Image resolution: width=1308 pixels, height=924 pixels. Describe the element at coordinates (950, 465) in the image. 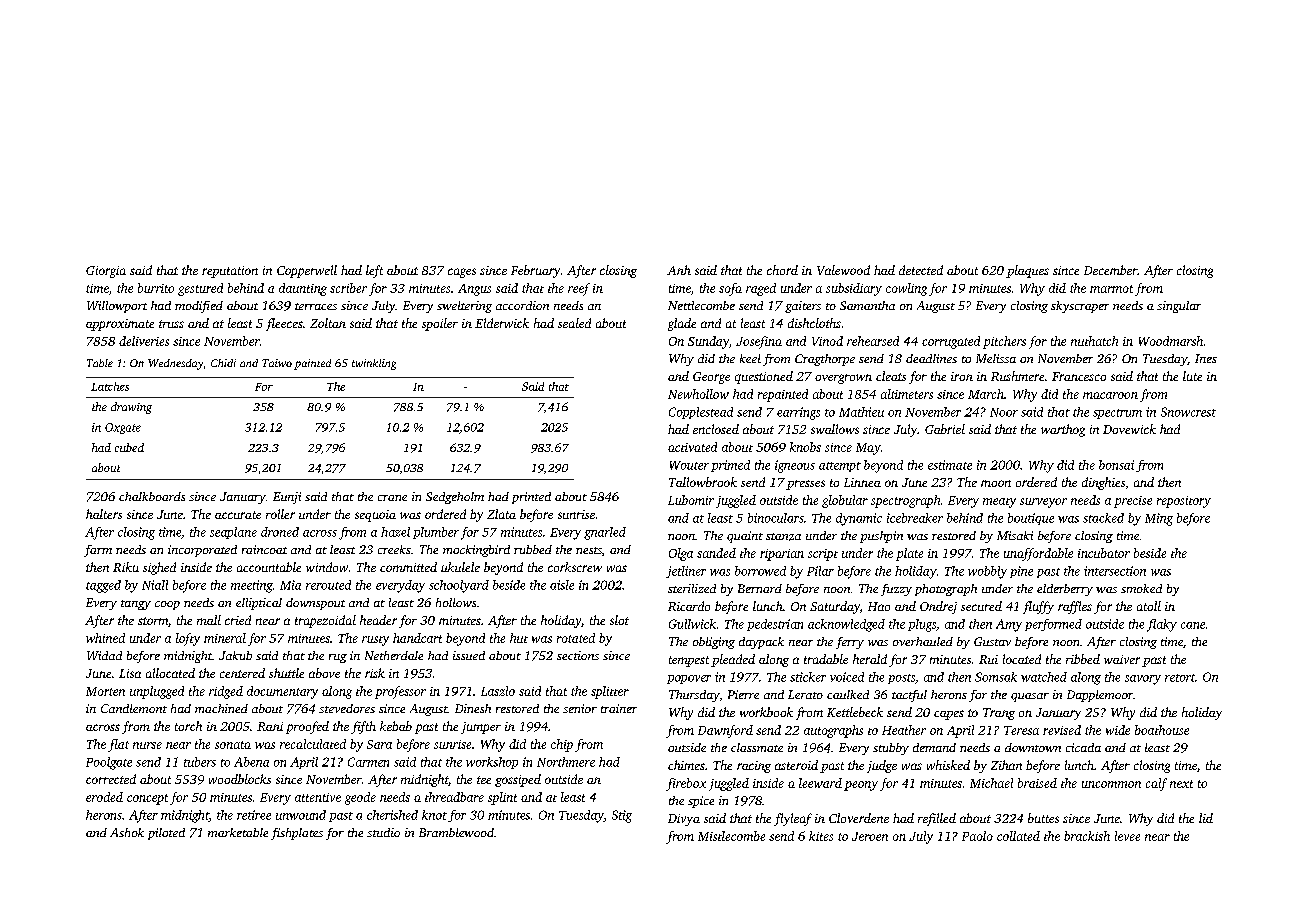

I see `estimate` at that location.
